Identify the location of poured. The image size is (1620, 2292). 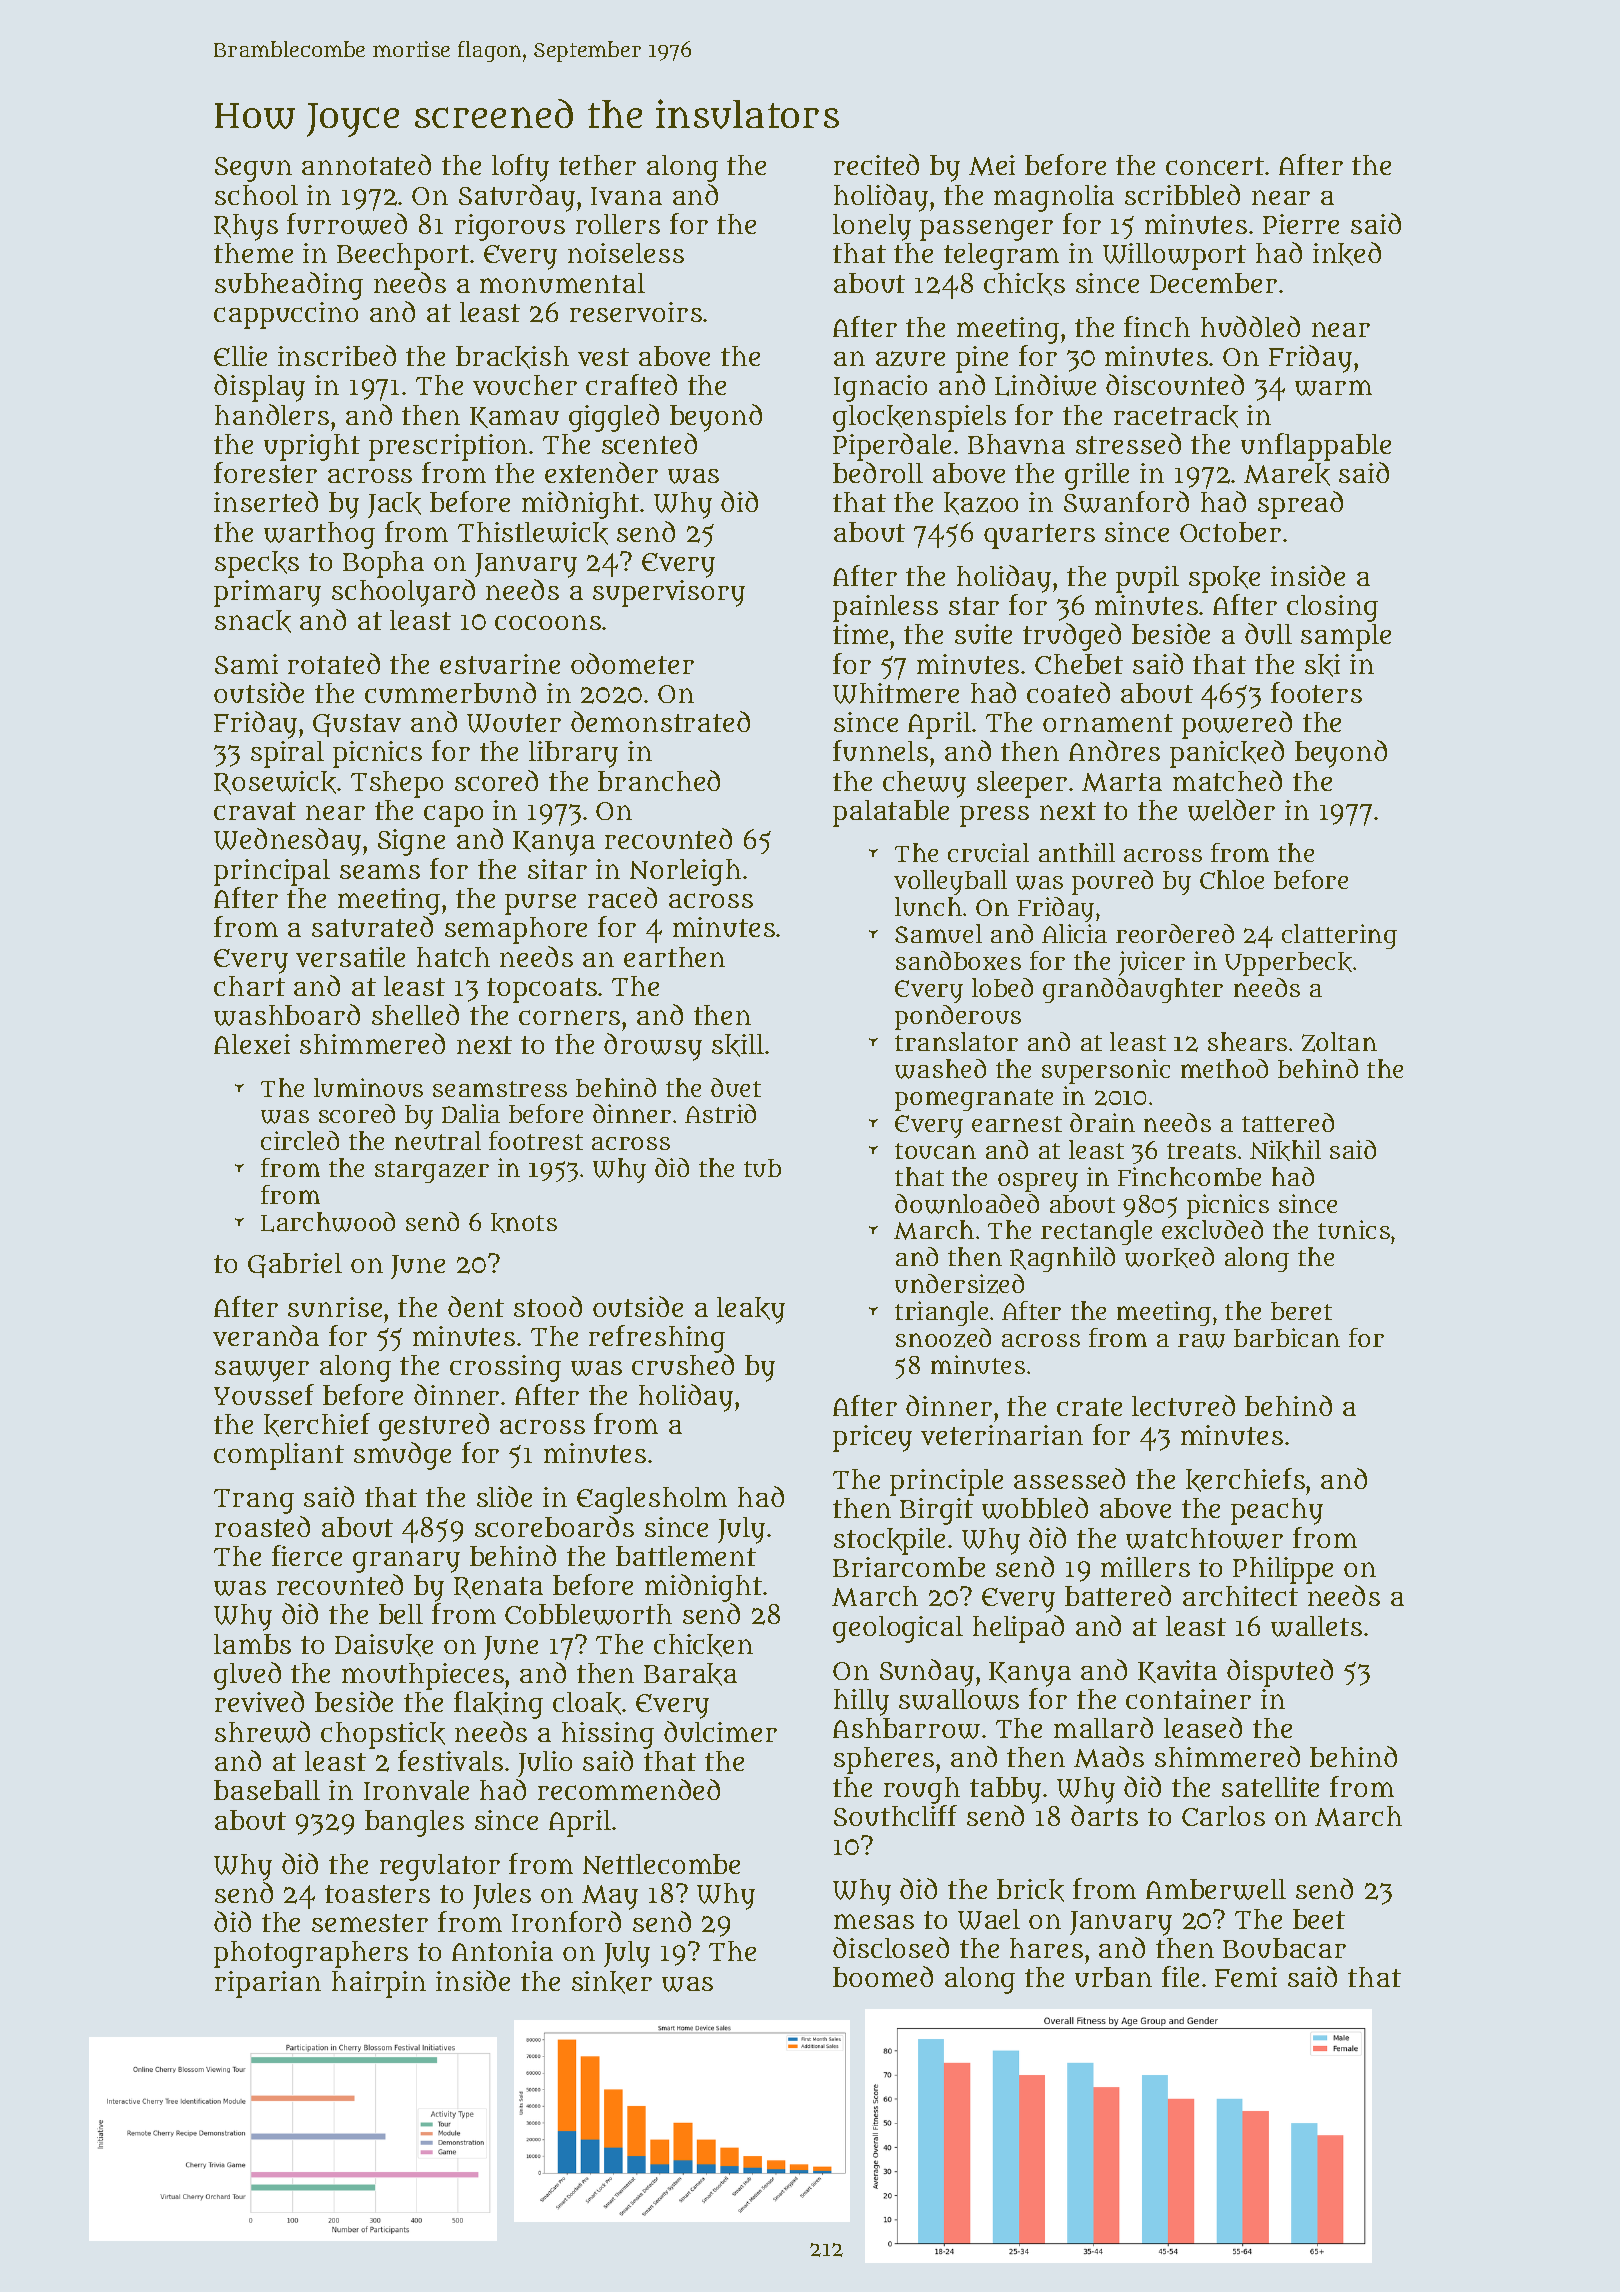
(1112, 882).
